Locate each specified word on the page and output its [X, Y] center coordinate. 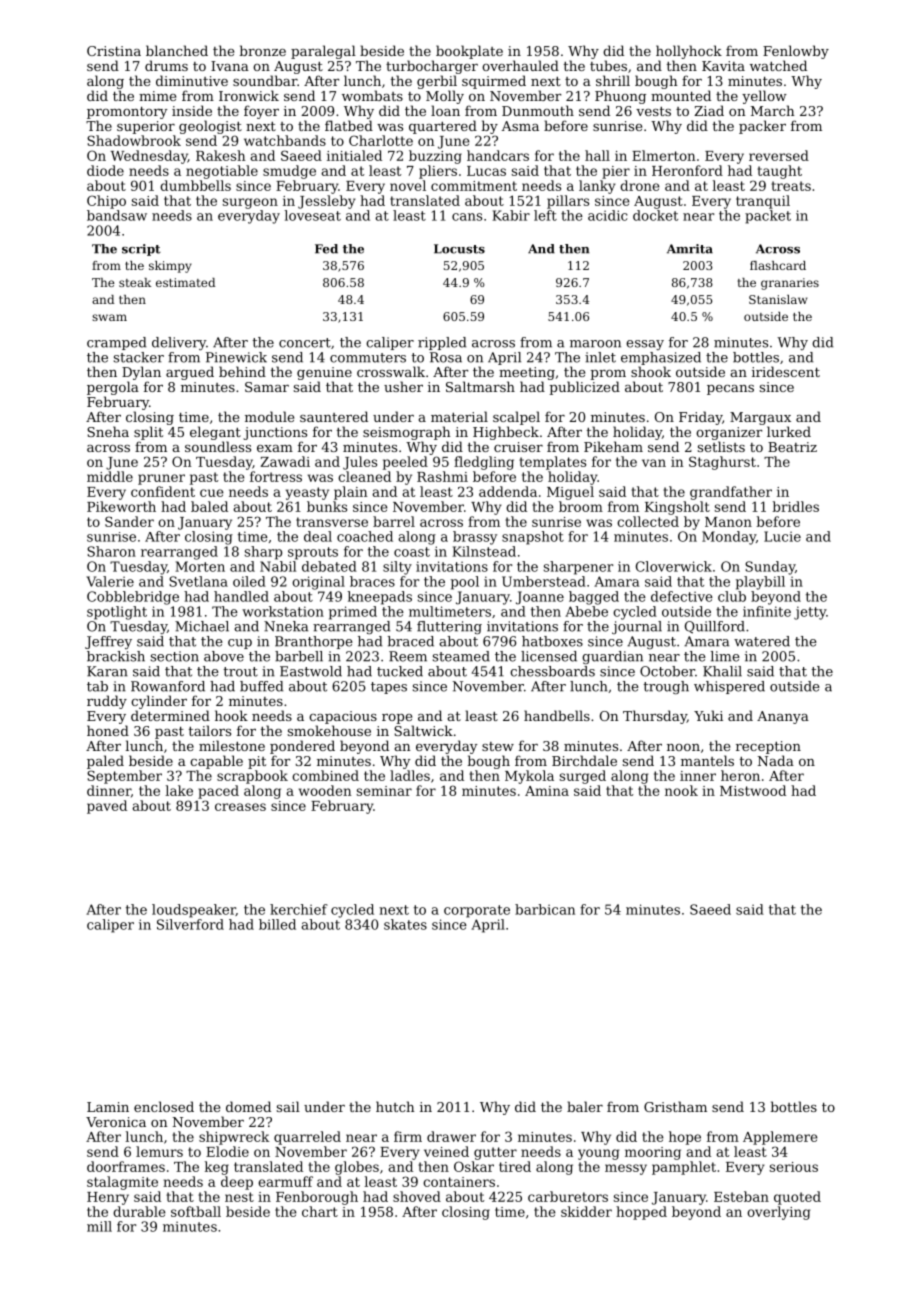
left [545, 215]
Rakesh [221, 155]
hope [685, 1138]
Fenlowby [796, 52]
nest [239, 1197]
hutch [395, 1106]
